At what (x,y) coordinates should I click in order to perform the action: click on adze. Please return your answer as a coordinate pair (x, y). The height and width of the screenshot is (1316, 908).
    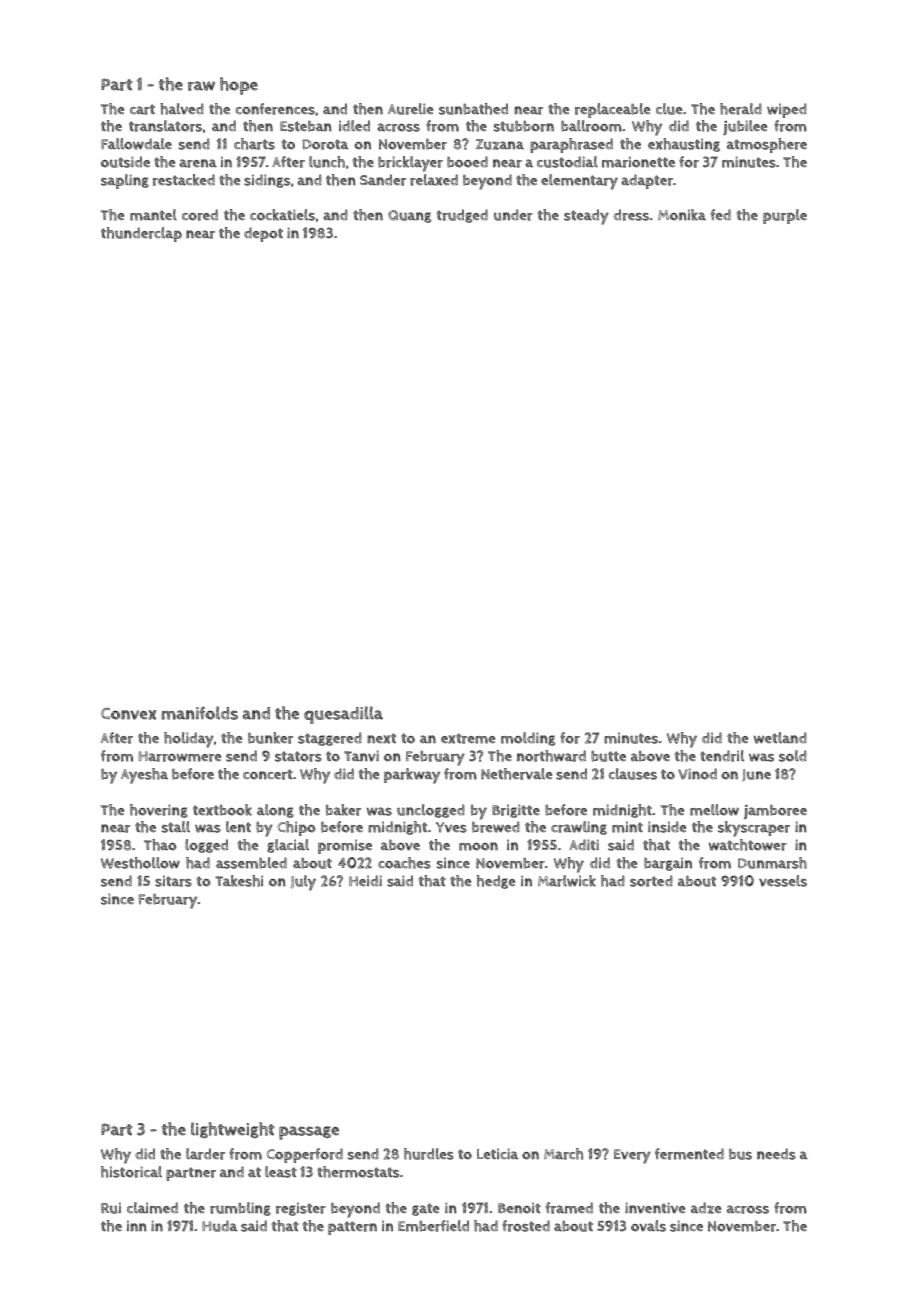
    Looking at the image, I should click on (706, 1208).
